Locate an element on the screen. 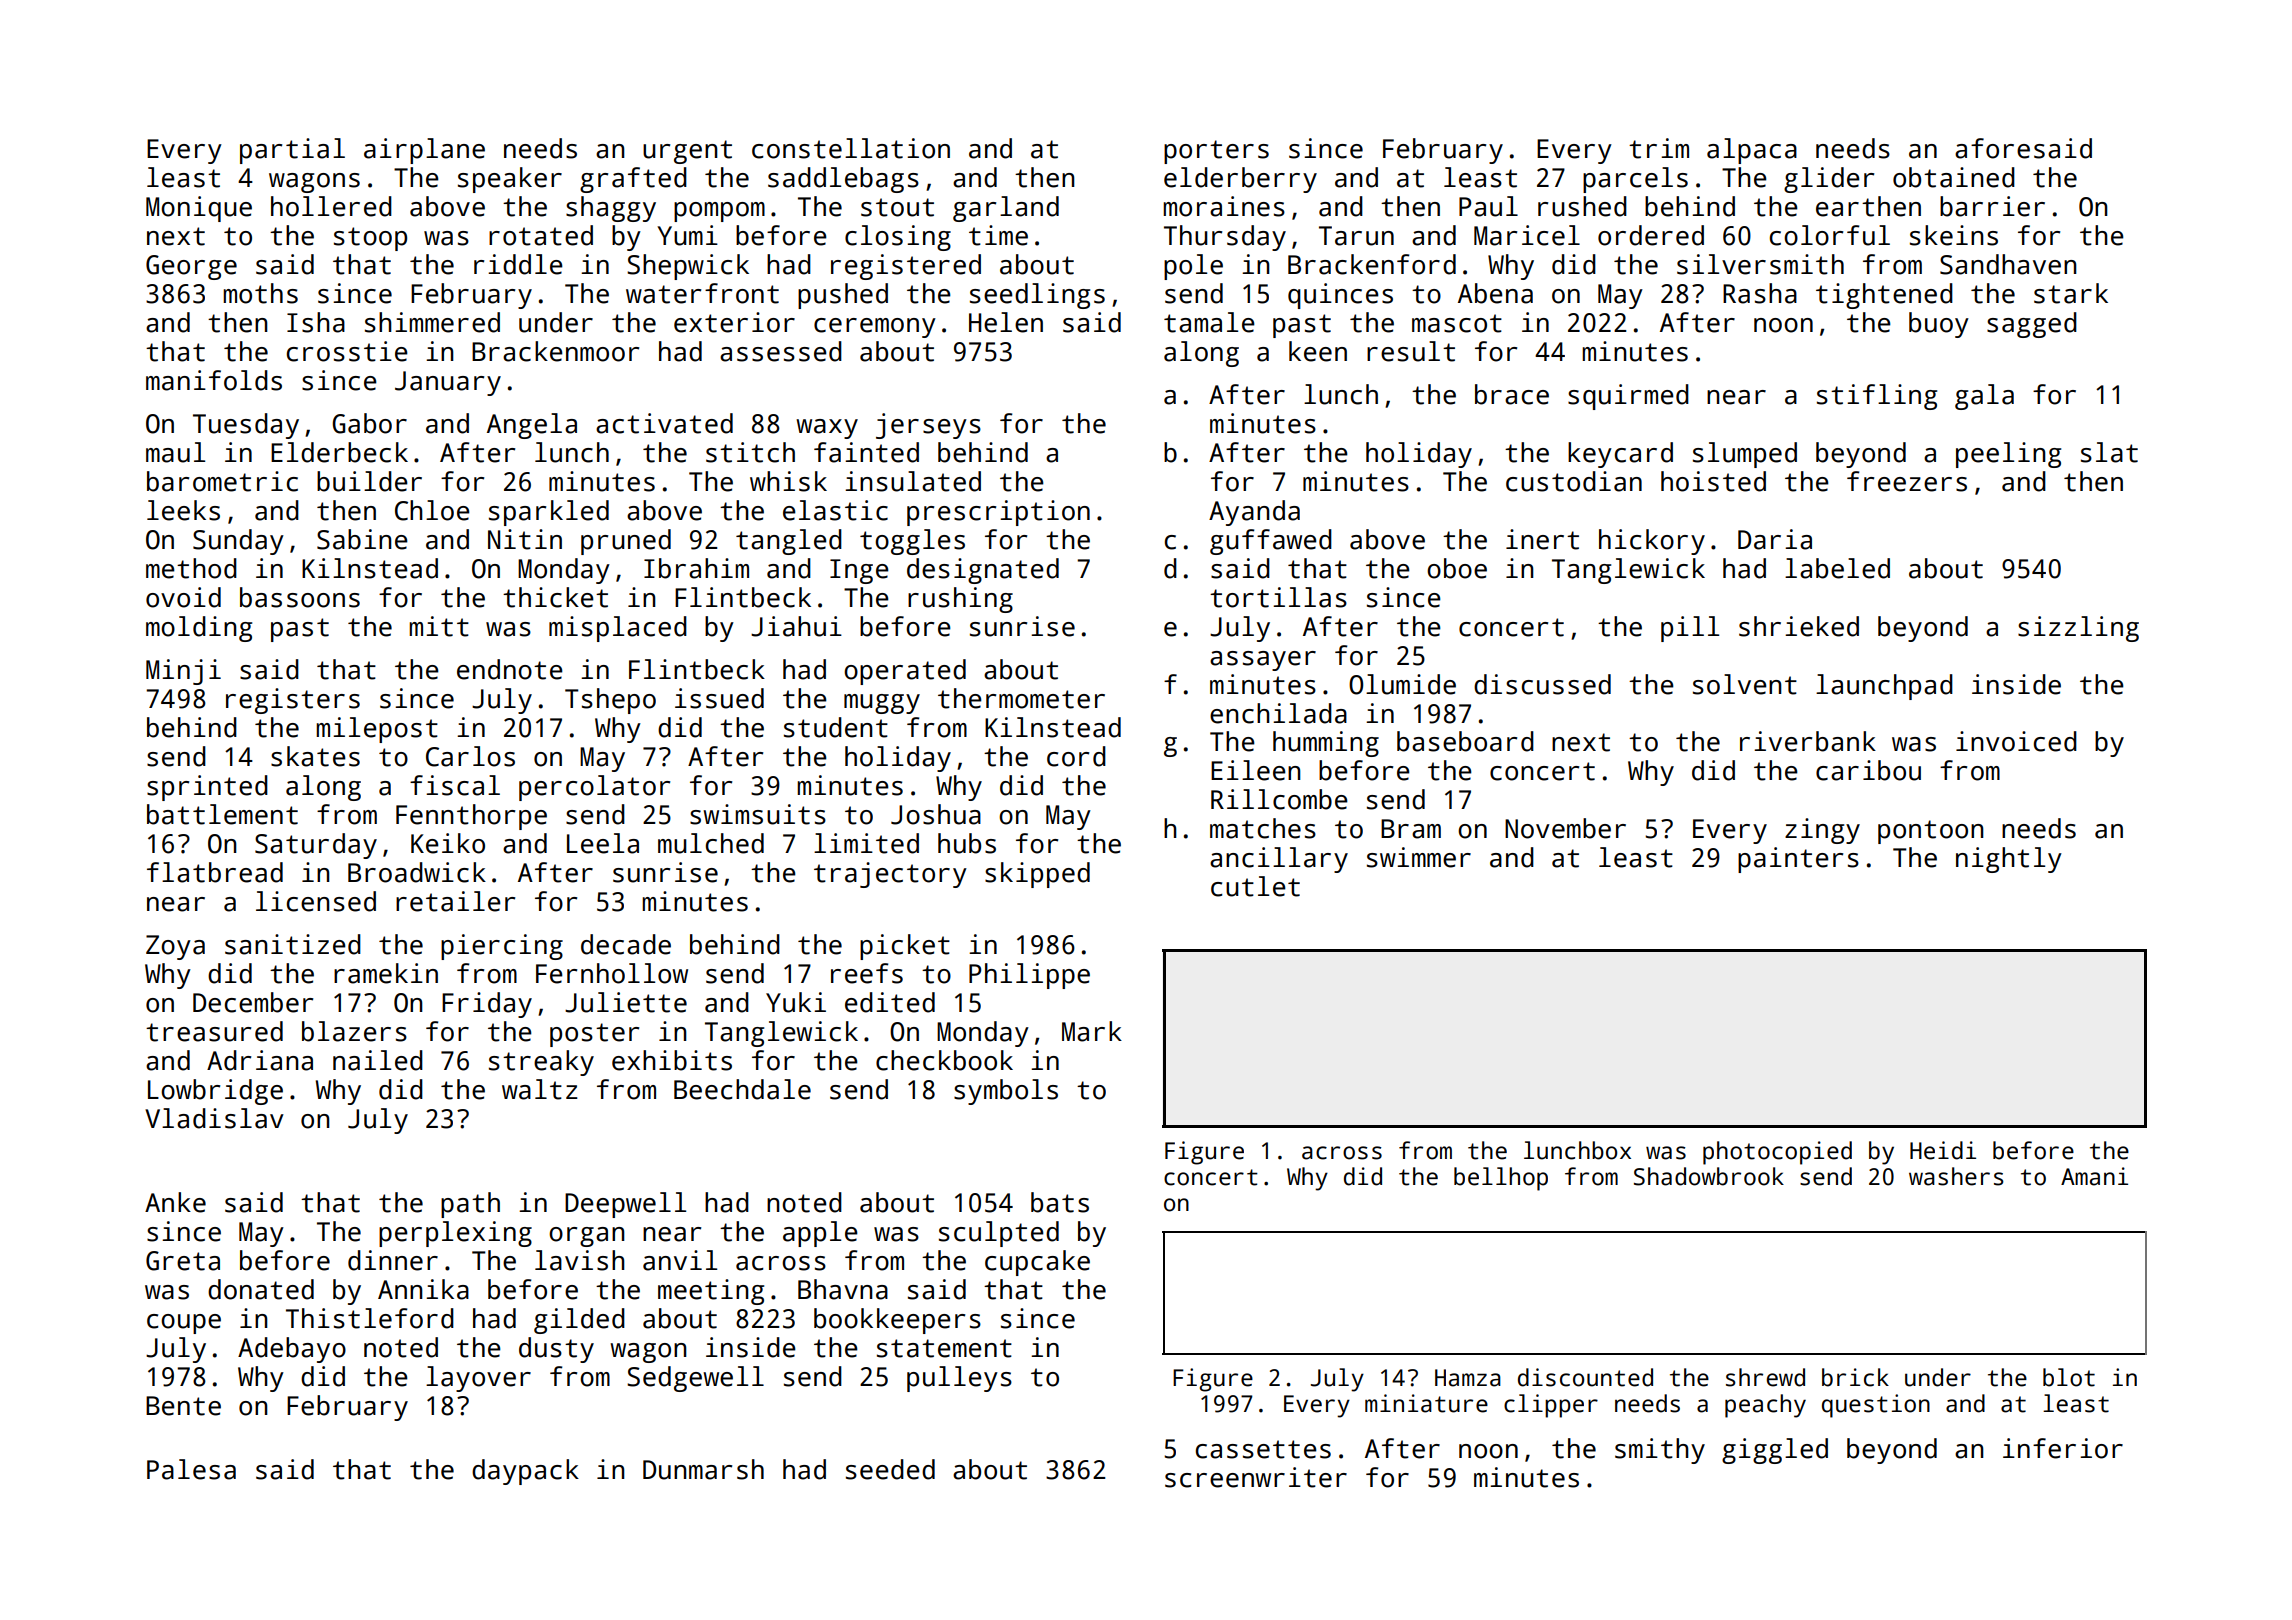  invoiced is located at coordinates (2016, 741).
